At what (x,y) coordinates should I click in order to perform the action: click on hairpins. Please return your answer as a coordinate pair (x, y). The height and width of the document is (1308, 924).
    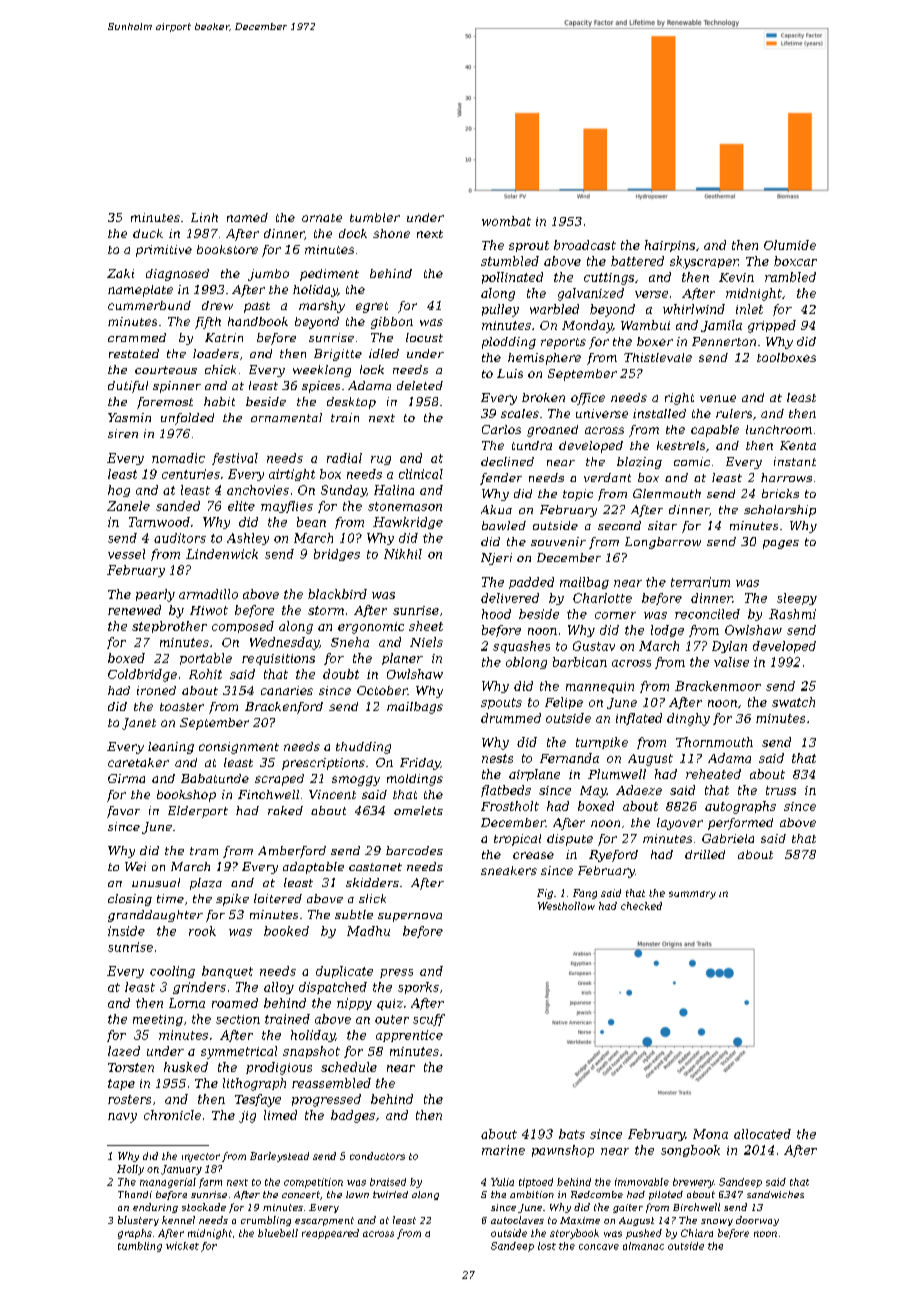
    Looking at the image, I should click on (670, 246).
